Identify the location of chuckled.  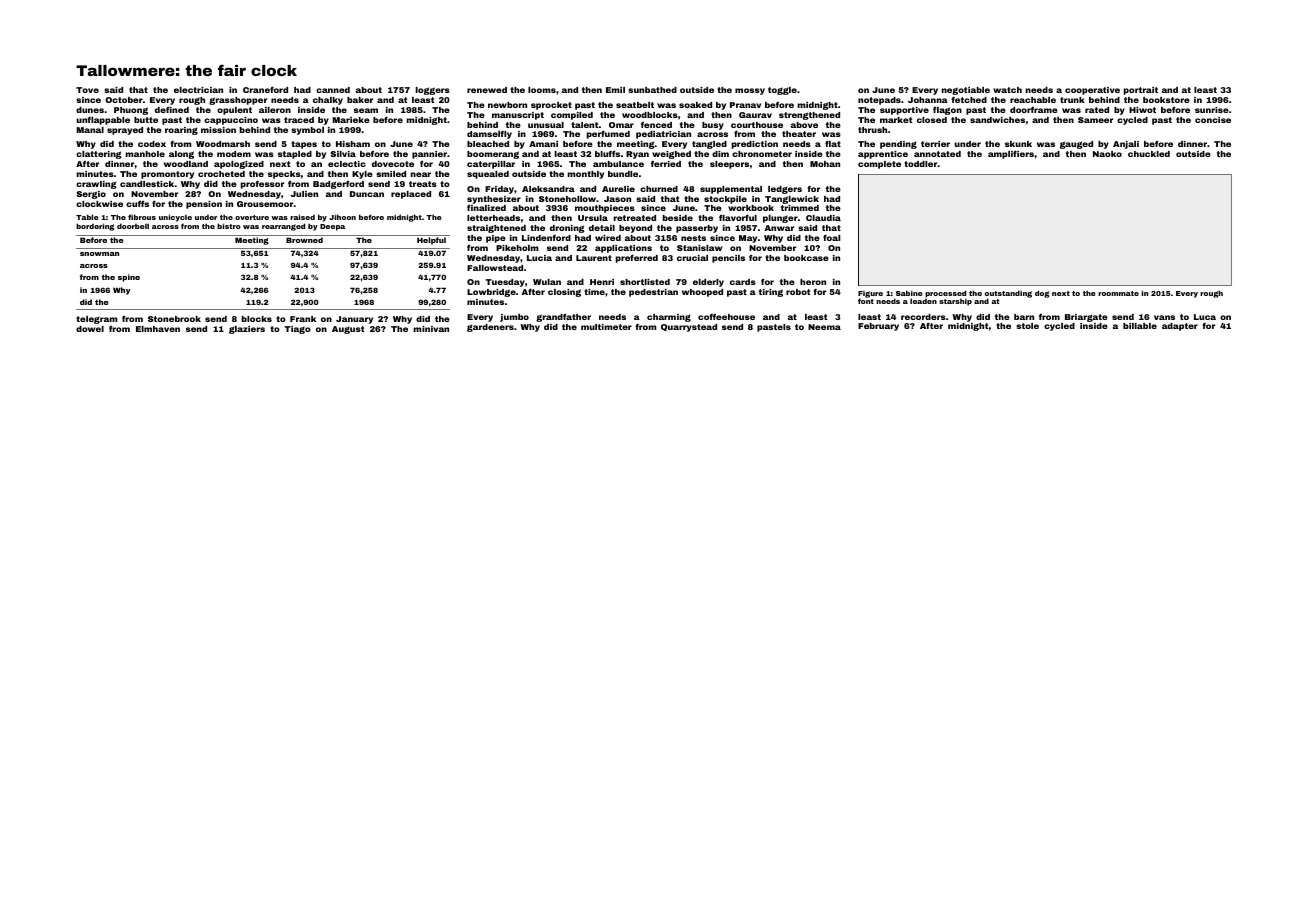
(1149, 154).
